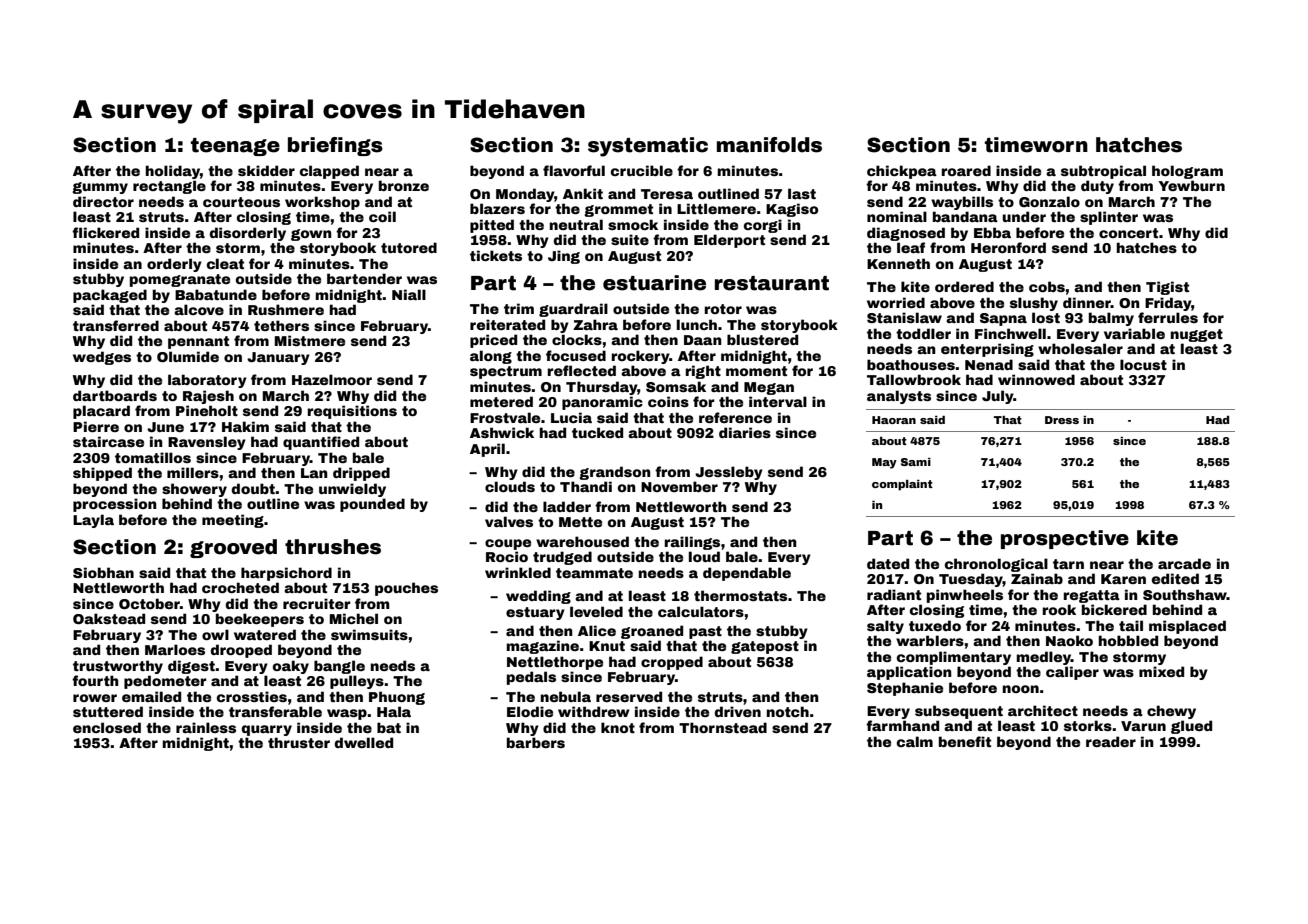 This screenshot has width=1308, height=924. Describe the element at coordinates (241, 651) in the screenshot. I see `drooped` at that location.
